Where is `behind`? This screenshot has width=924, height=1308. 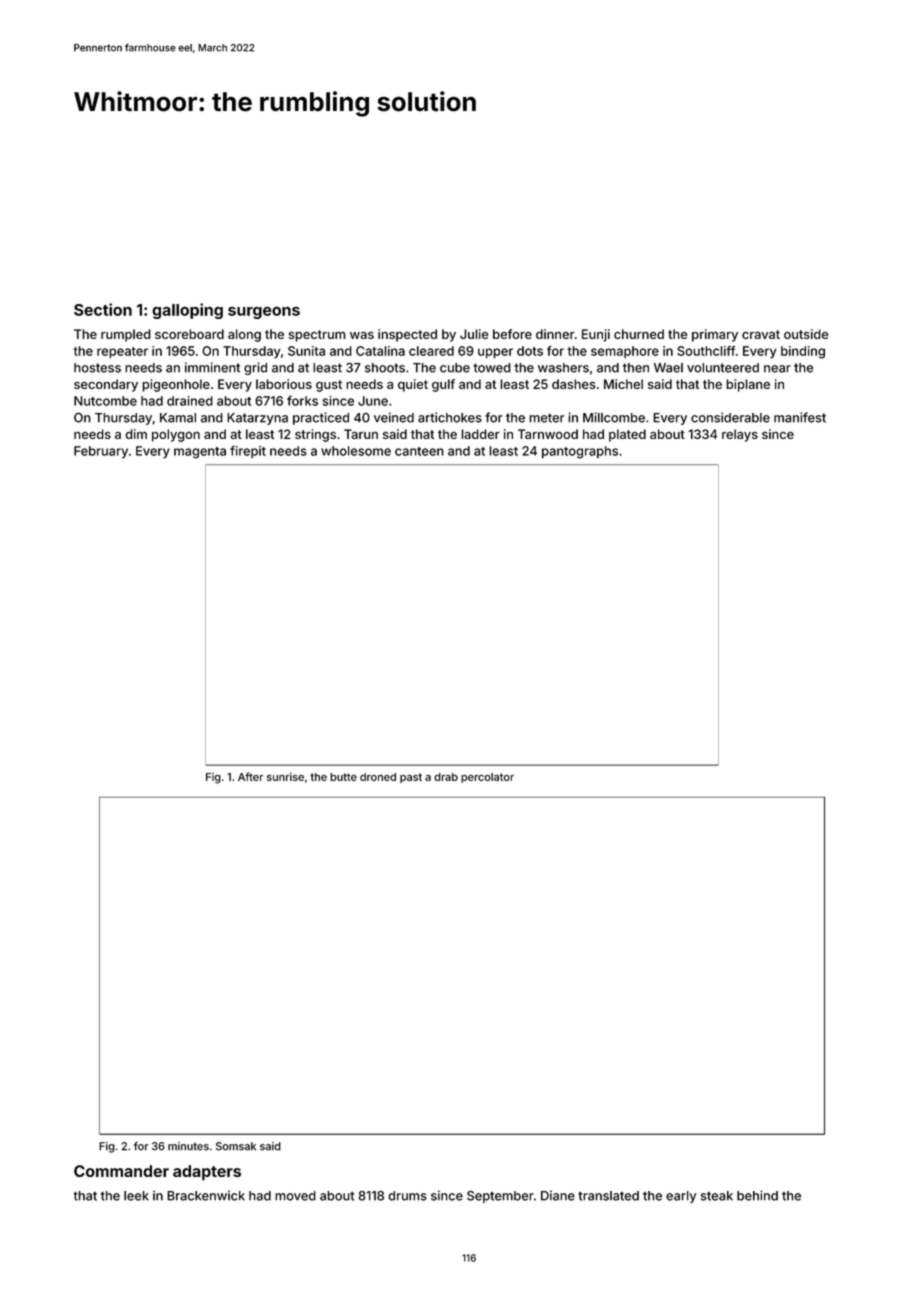
behind is located at coordinates (757, 1195).
